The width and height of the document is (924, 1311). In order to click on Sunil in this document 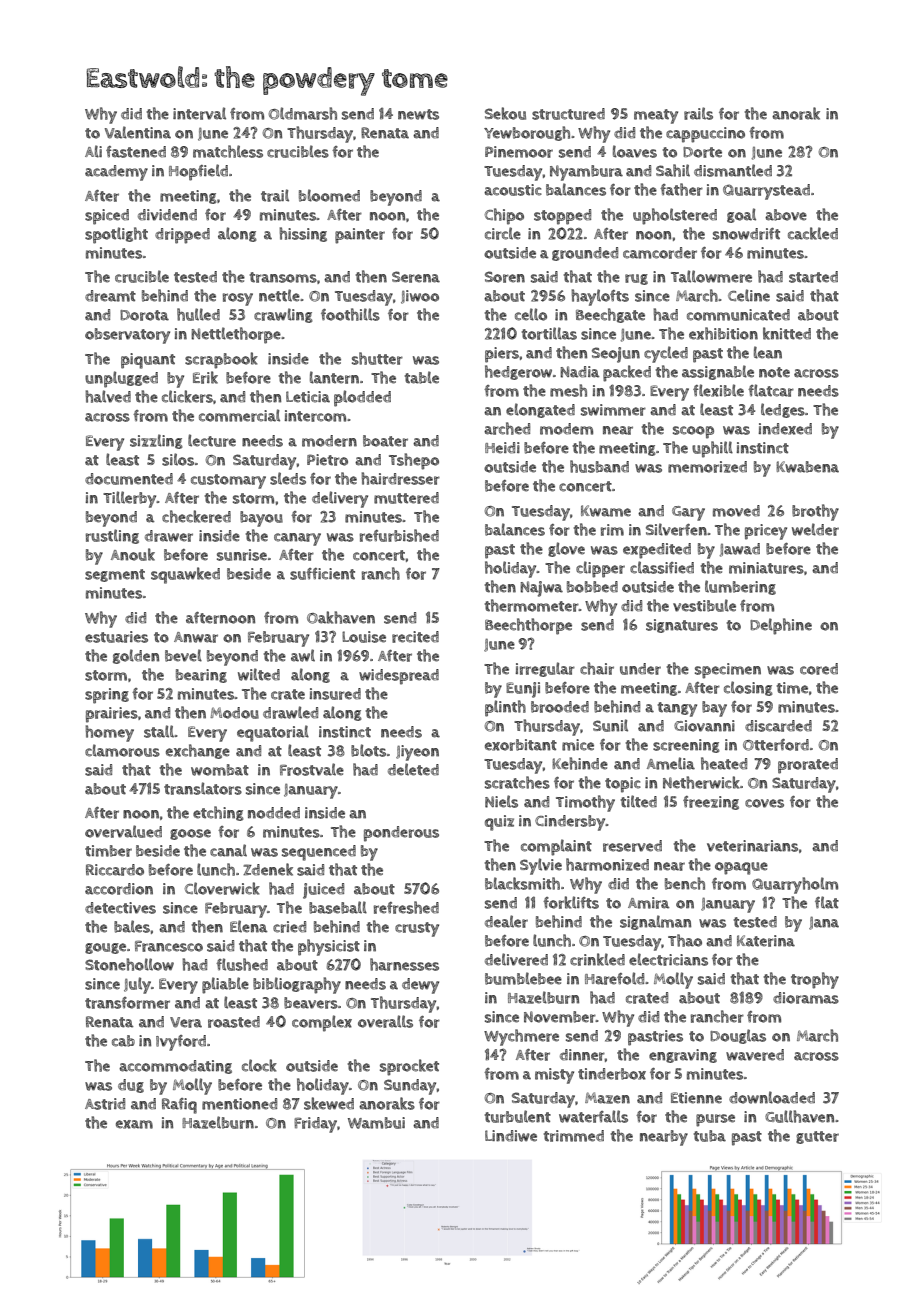, I will do `click(610, 725)`.
